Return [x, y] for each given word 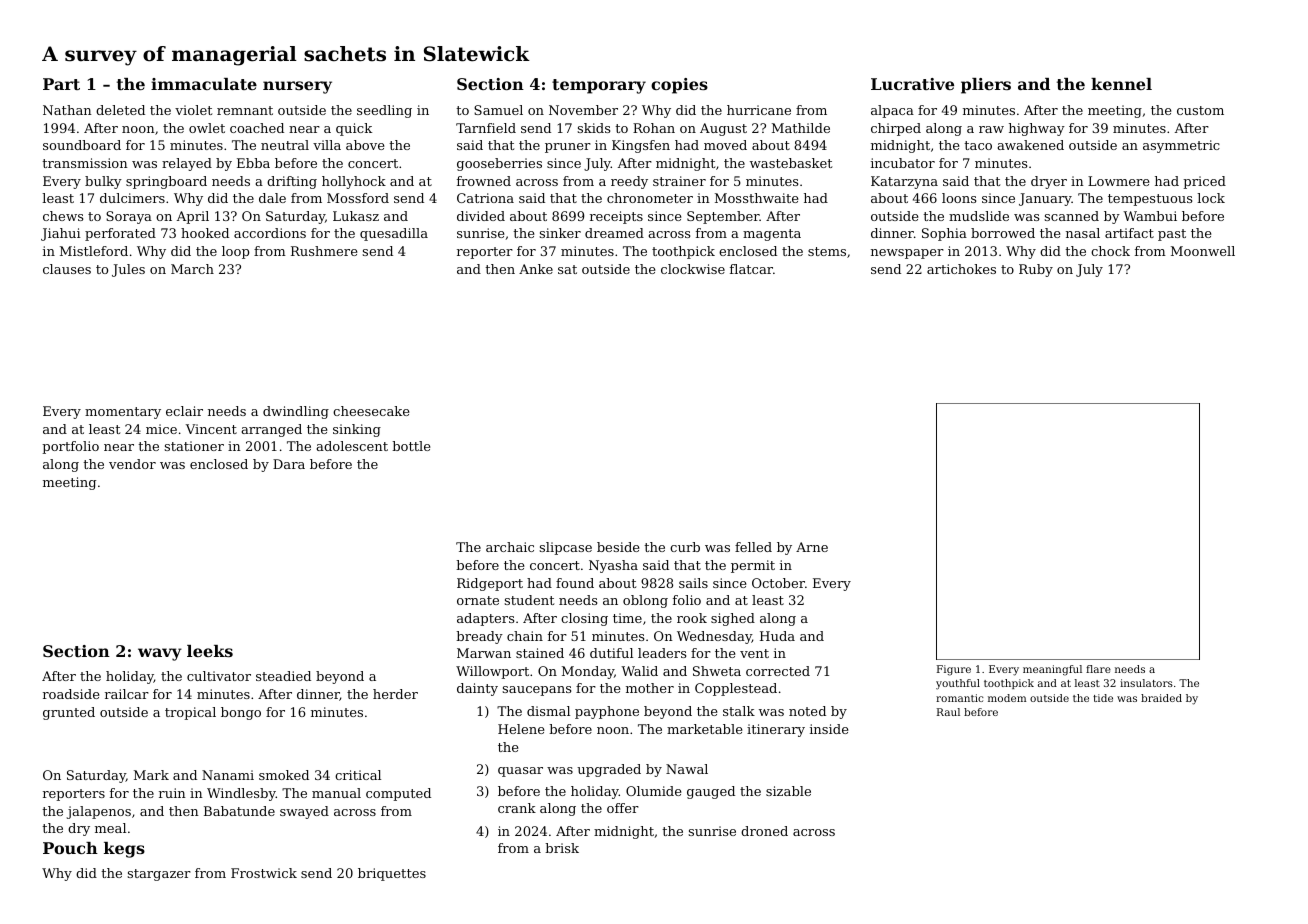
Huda [777, 636]
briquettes [392, 874]
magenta [772, 235]
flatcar [751, 269]
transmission [85, 163]
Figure [954, 670]
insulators [1146, 683]
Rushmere [324, 251]
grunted [69, 713]
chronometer [650, 198]
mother [650, 688]
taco [978, 145]
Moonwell [1203, 251]
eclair [184, 411]
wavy [160, 654]
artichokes [961, 269]
